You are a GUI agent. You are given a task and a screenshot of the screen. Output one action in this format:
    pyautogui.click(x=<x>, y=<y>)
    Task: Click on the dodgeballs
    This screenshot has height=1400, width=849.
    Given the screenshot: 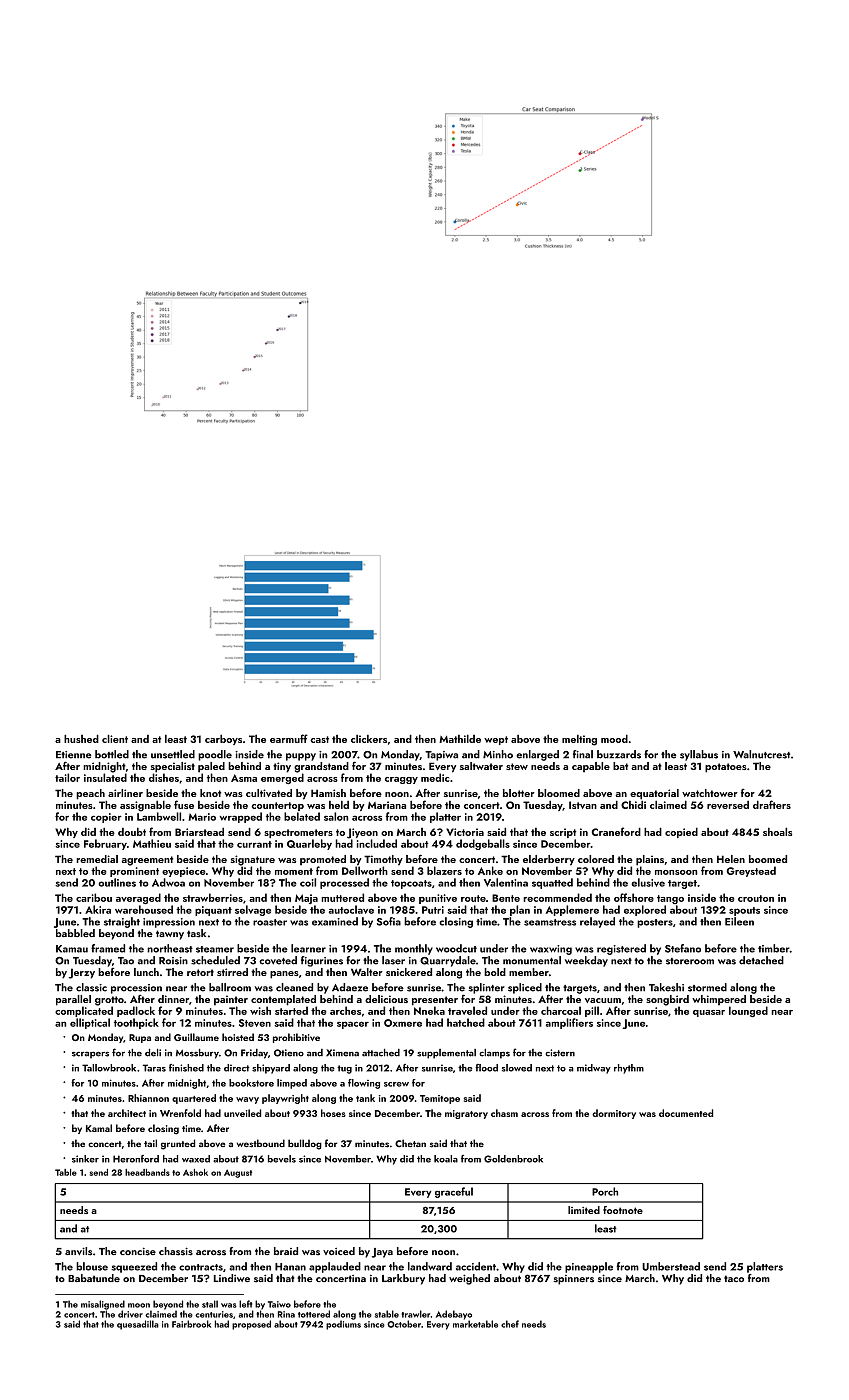 What is the action you would take?
    pyautogui.click(x=483, y=844)
